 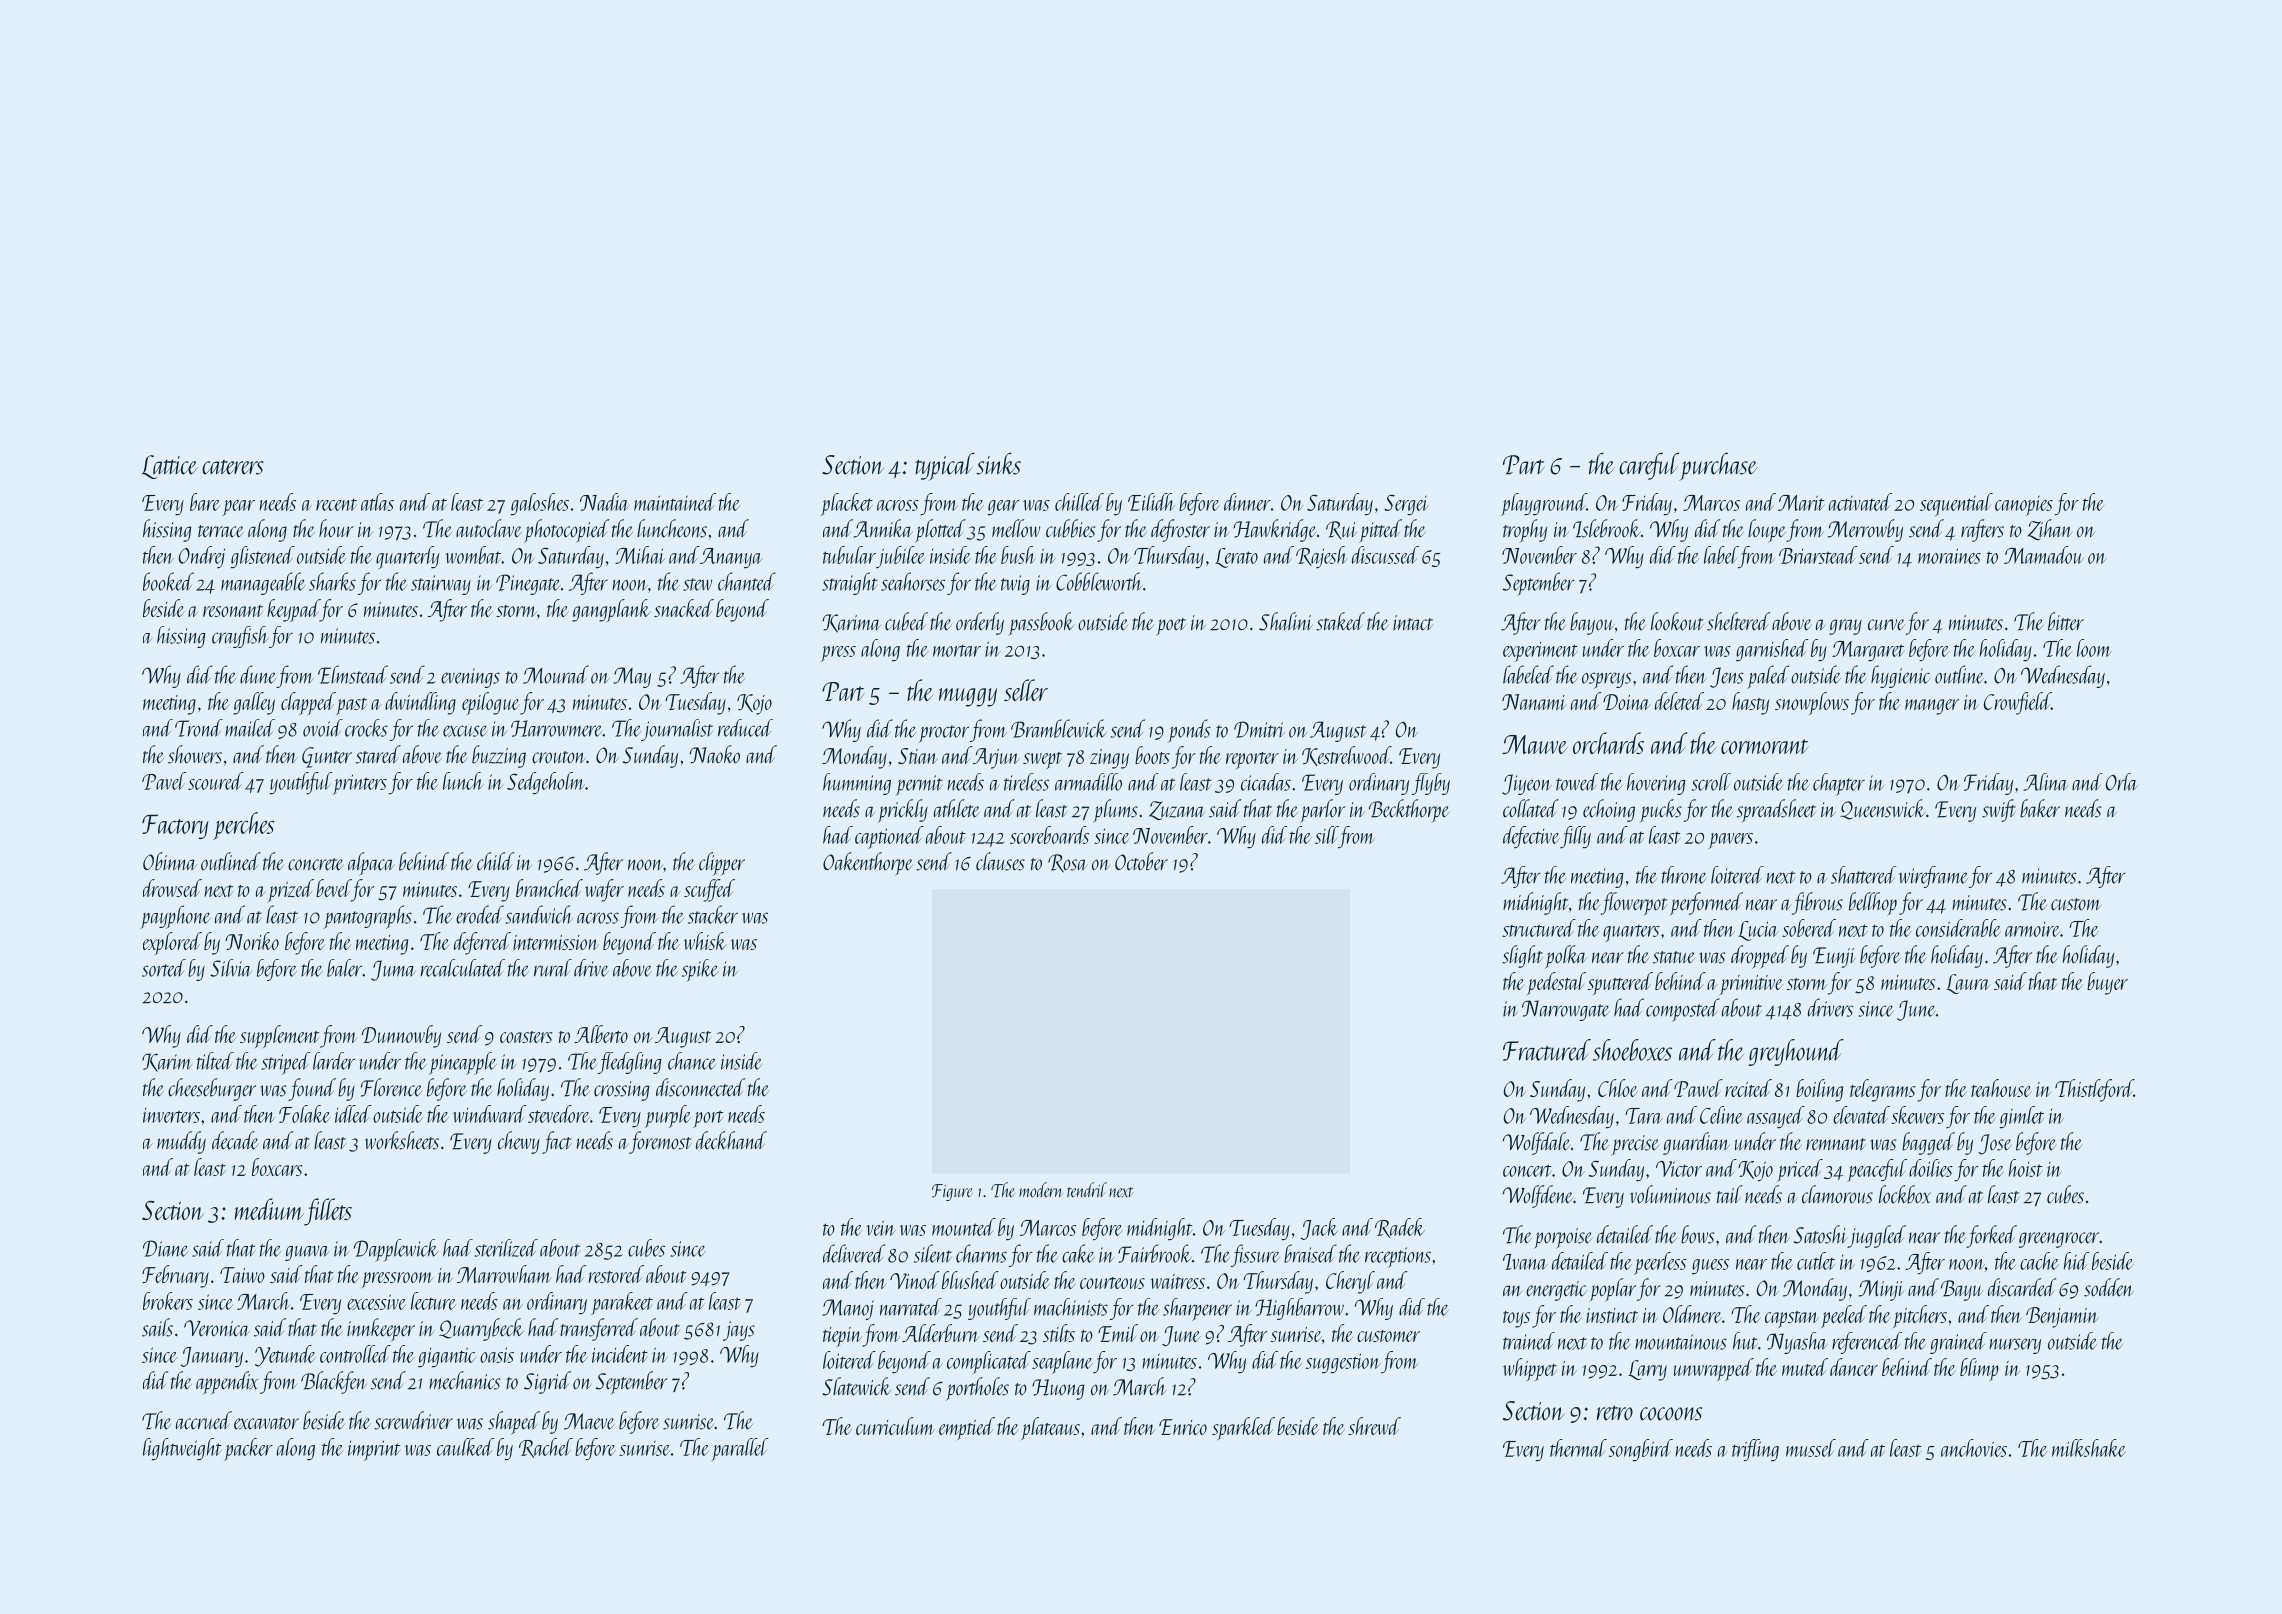 What do you see at coordinates (182, 1449) in the screenshot?
I see `lightweight` at bounding box center [182, 1449].
